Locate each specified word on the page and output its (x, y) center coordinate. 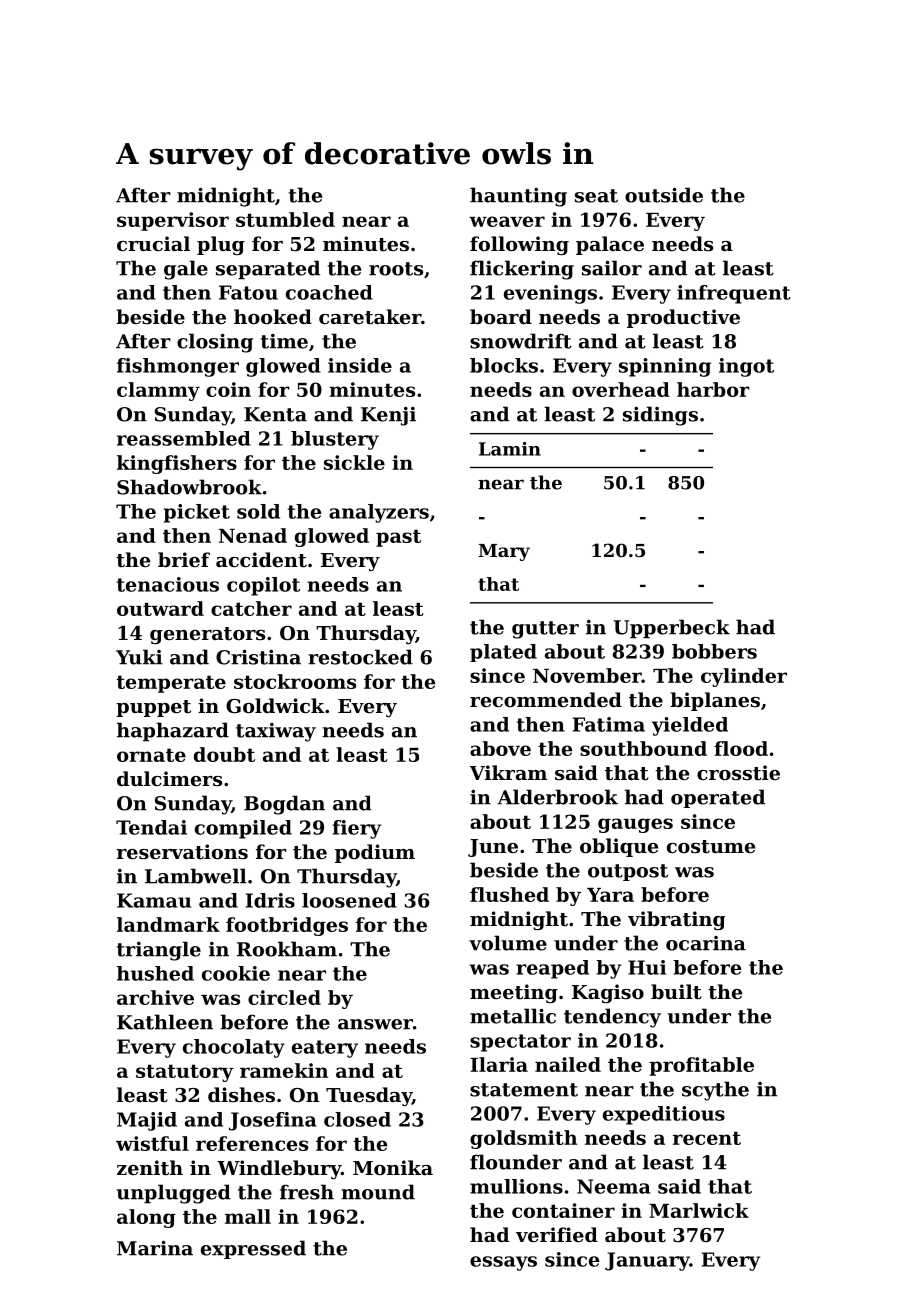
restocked (360, 657)
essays (503, 1263)
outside (664, 195)
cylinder (744, 677)
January (647, 1261)
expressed (253, 1249)
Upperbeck (672, 628)
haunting (518, 197)
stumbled (285, 219)
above (500, 748)
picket (197, 513)
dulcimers (169, 779)
